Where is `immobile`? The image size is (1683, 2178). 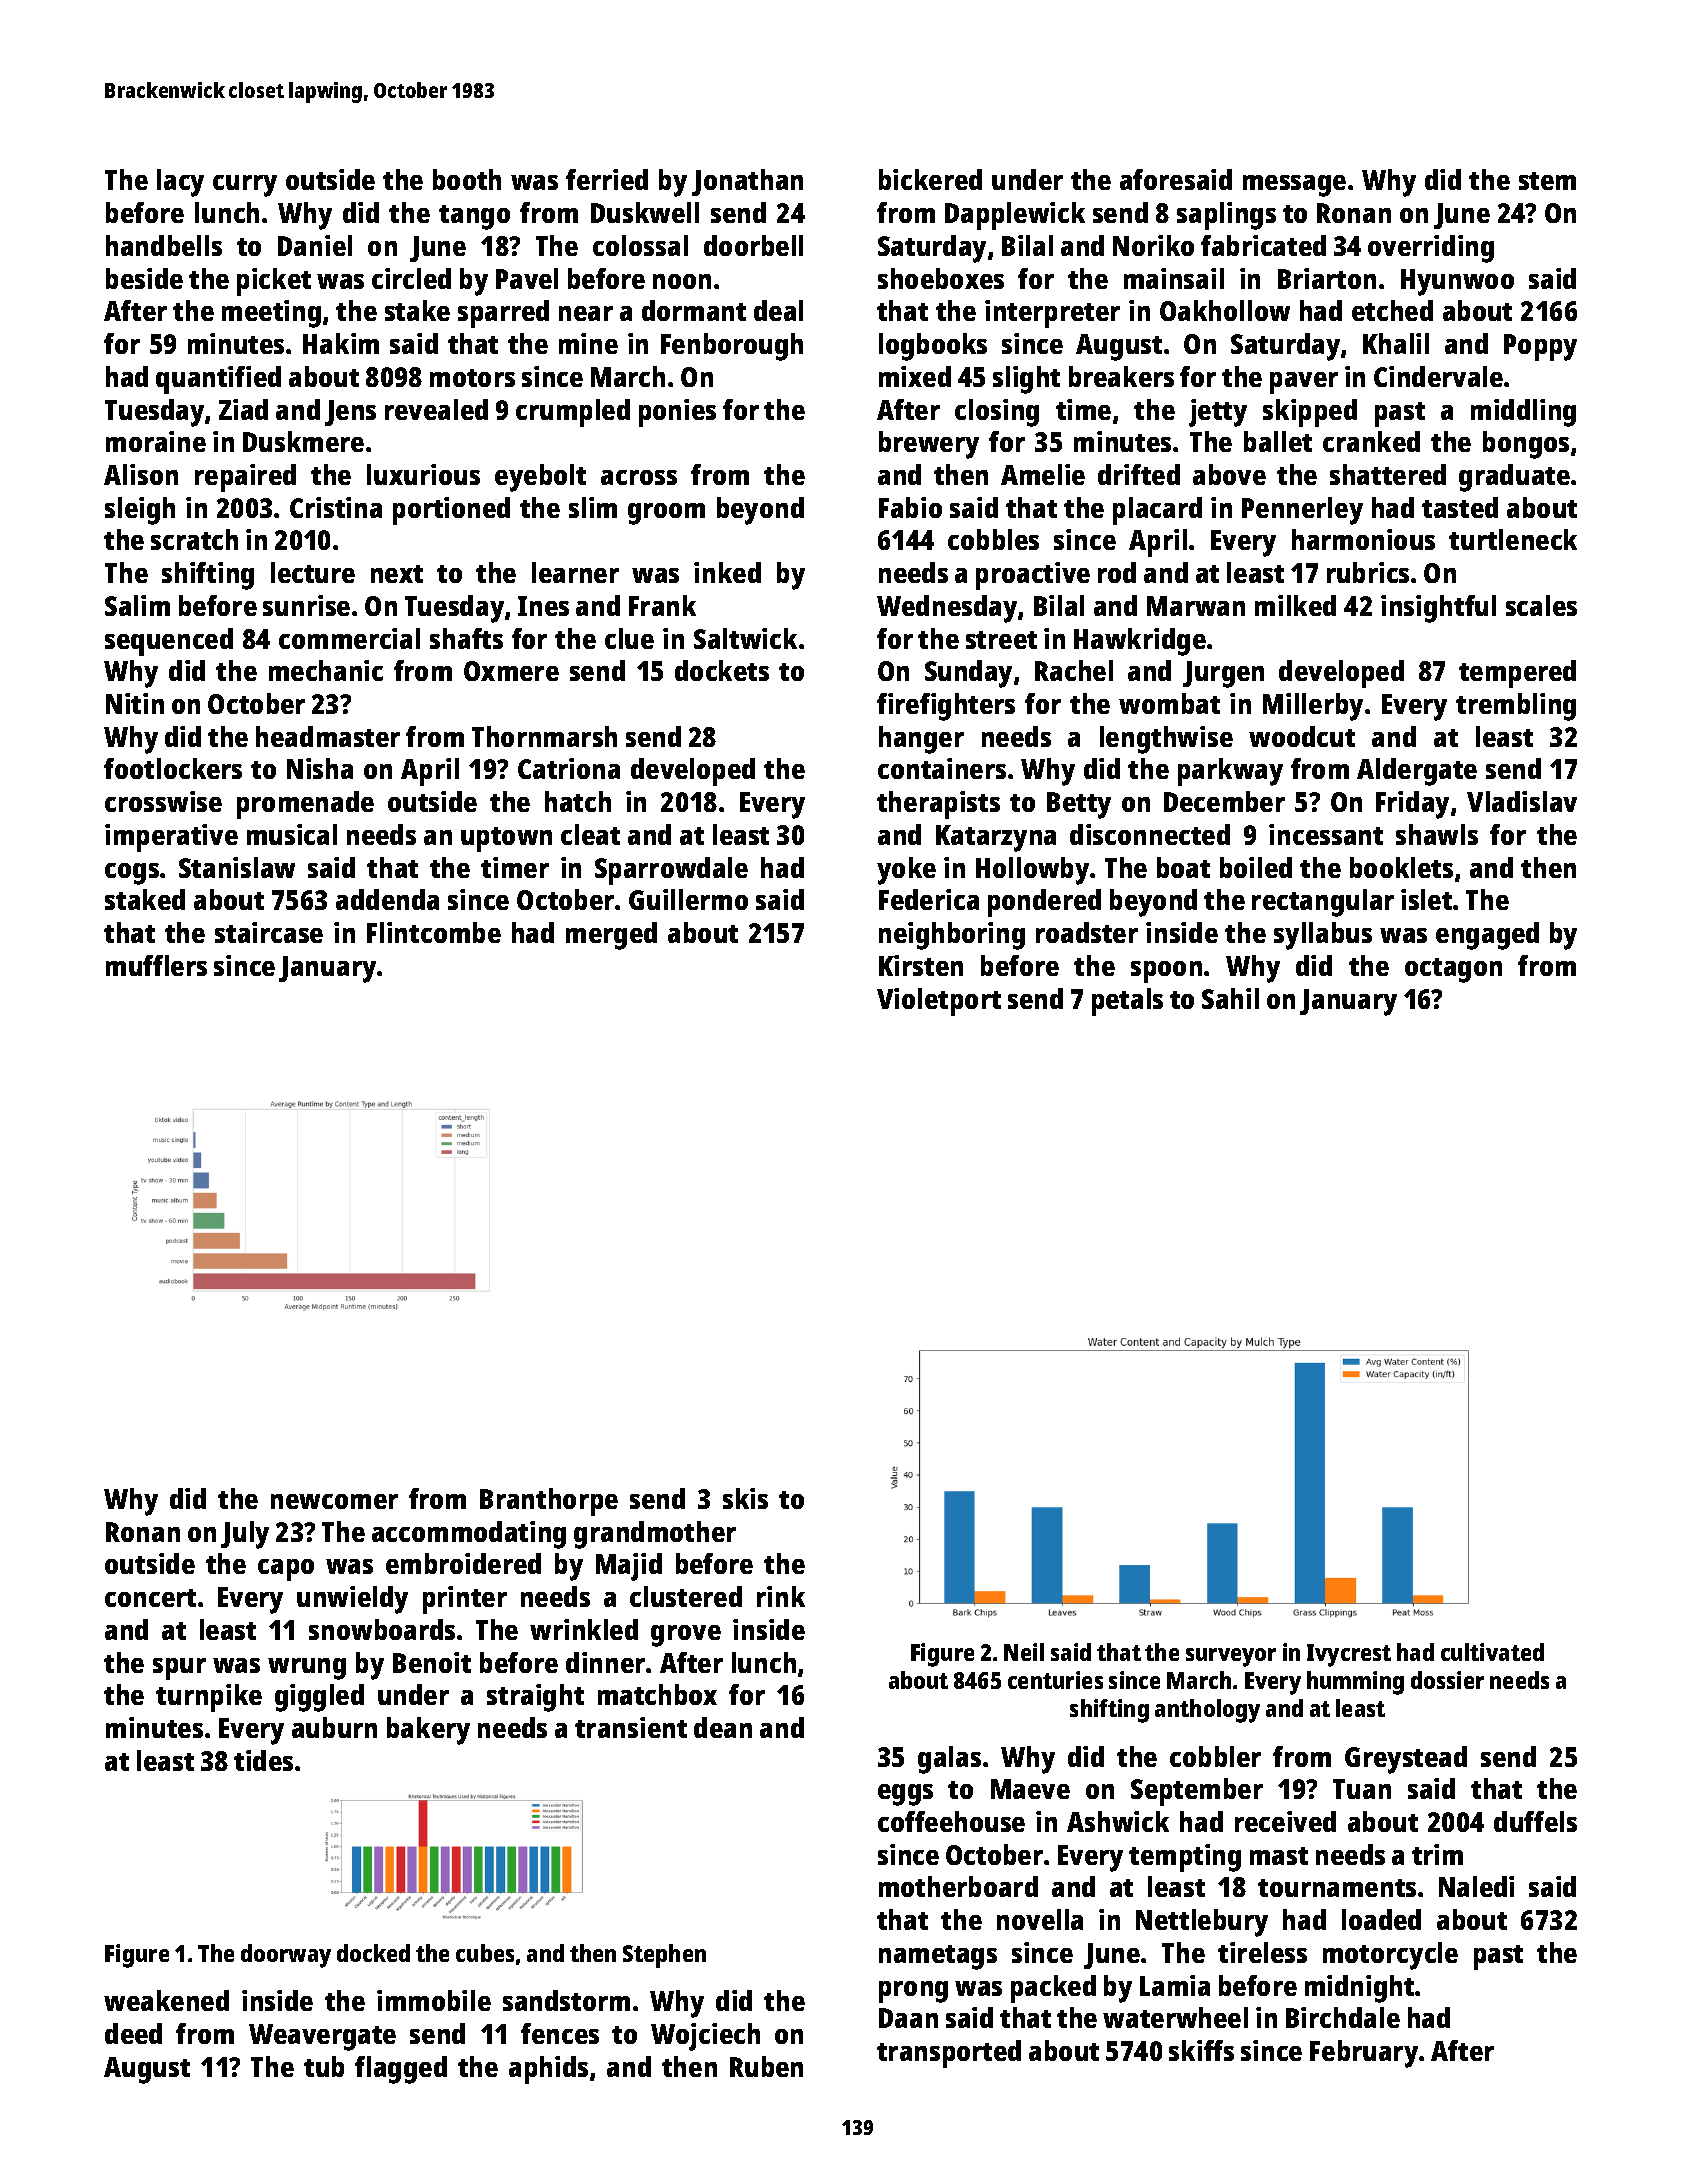 immobile is located at coordinates (434, 2000).
